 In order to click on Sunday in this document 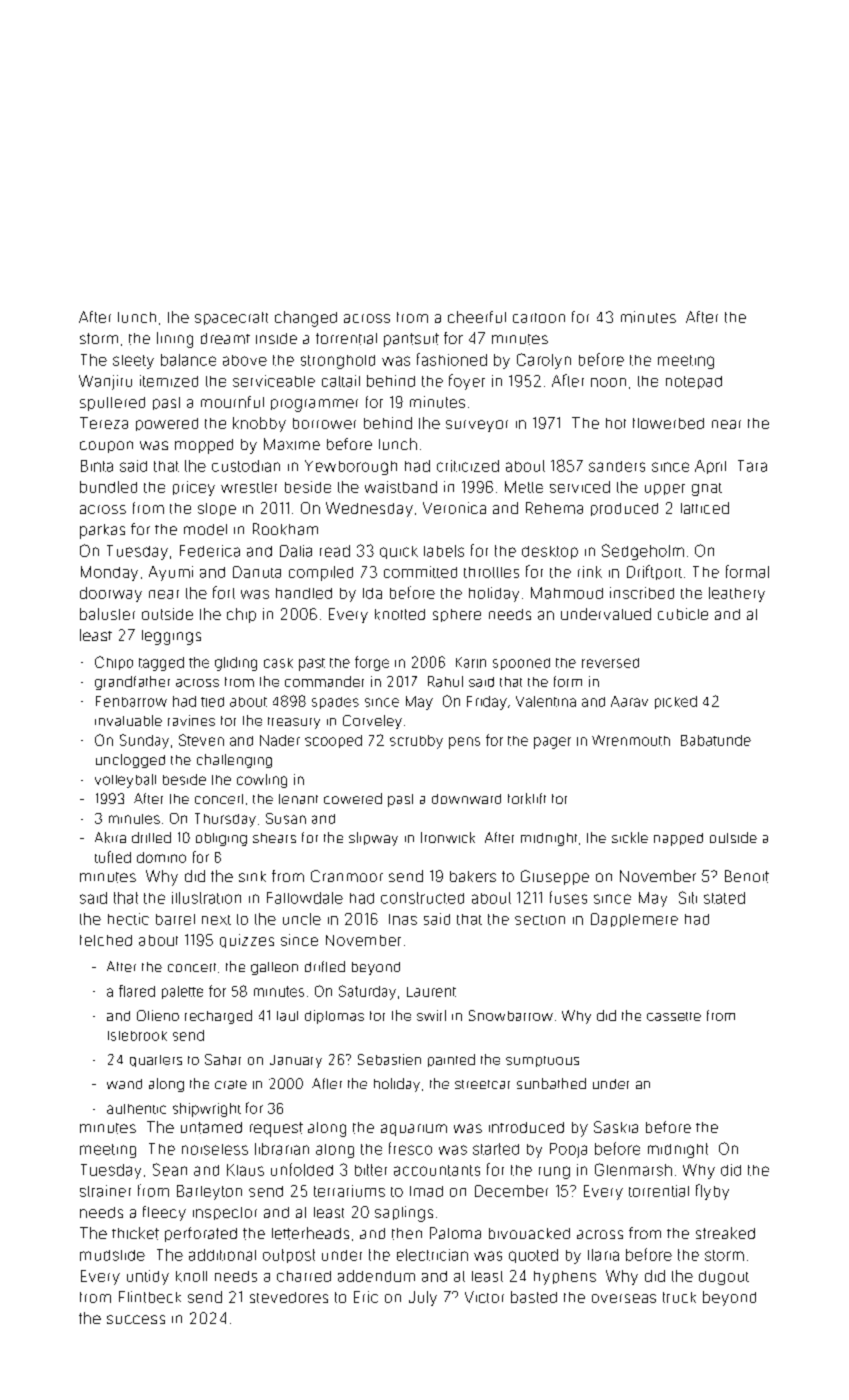, I will do `click(144, 741)`.
